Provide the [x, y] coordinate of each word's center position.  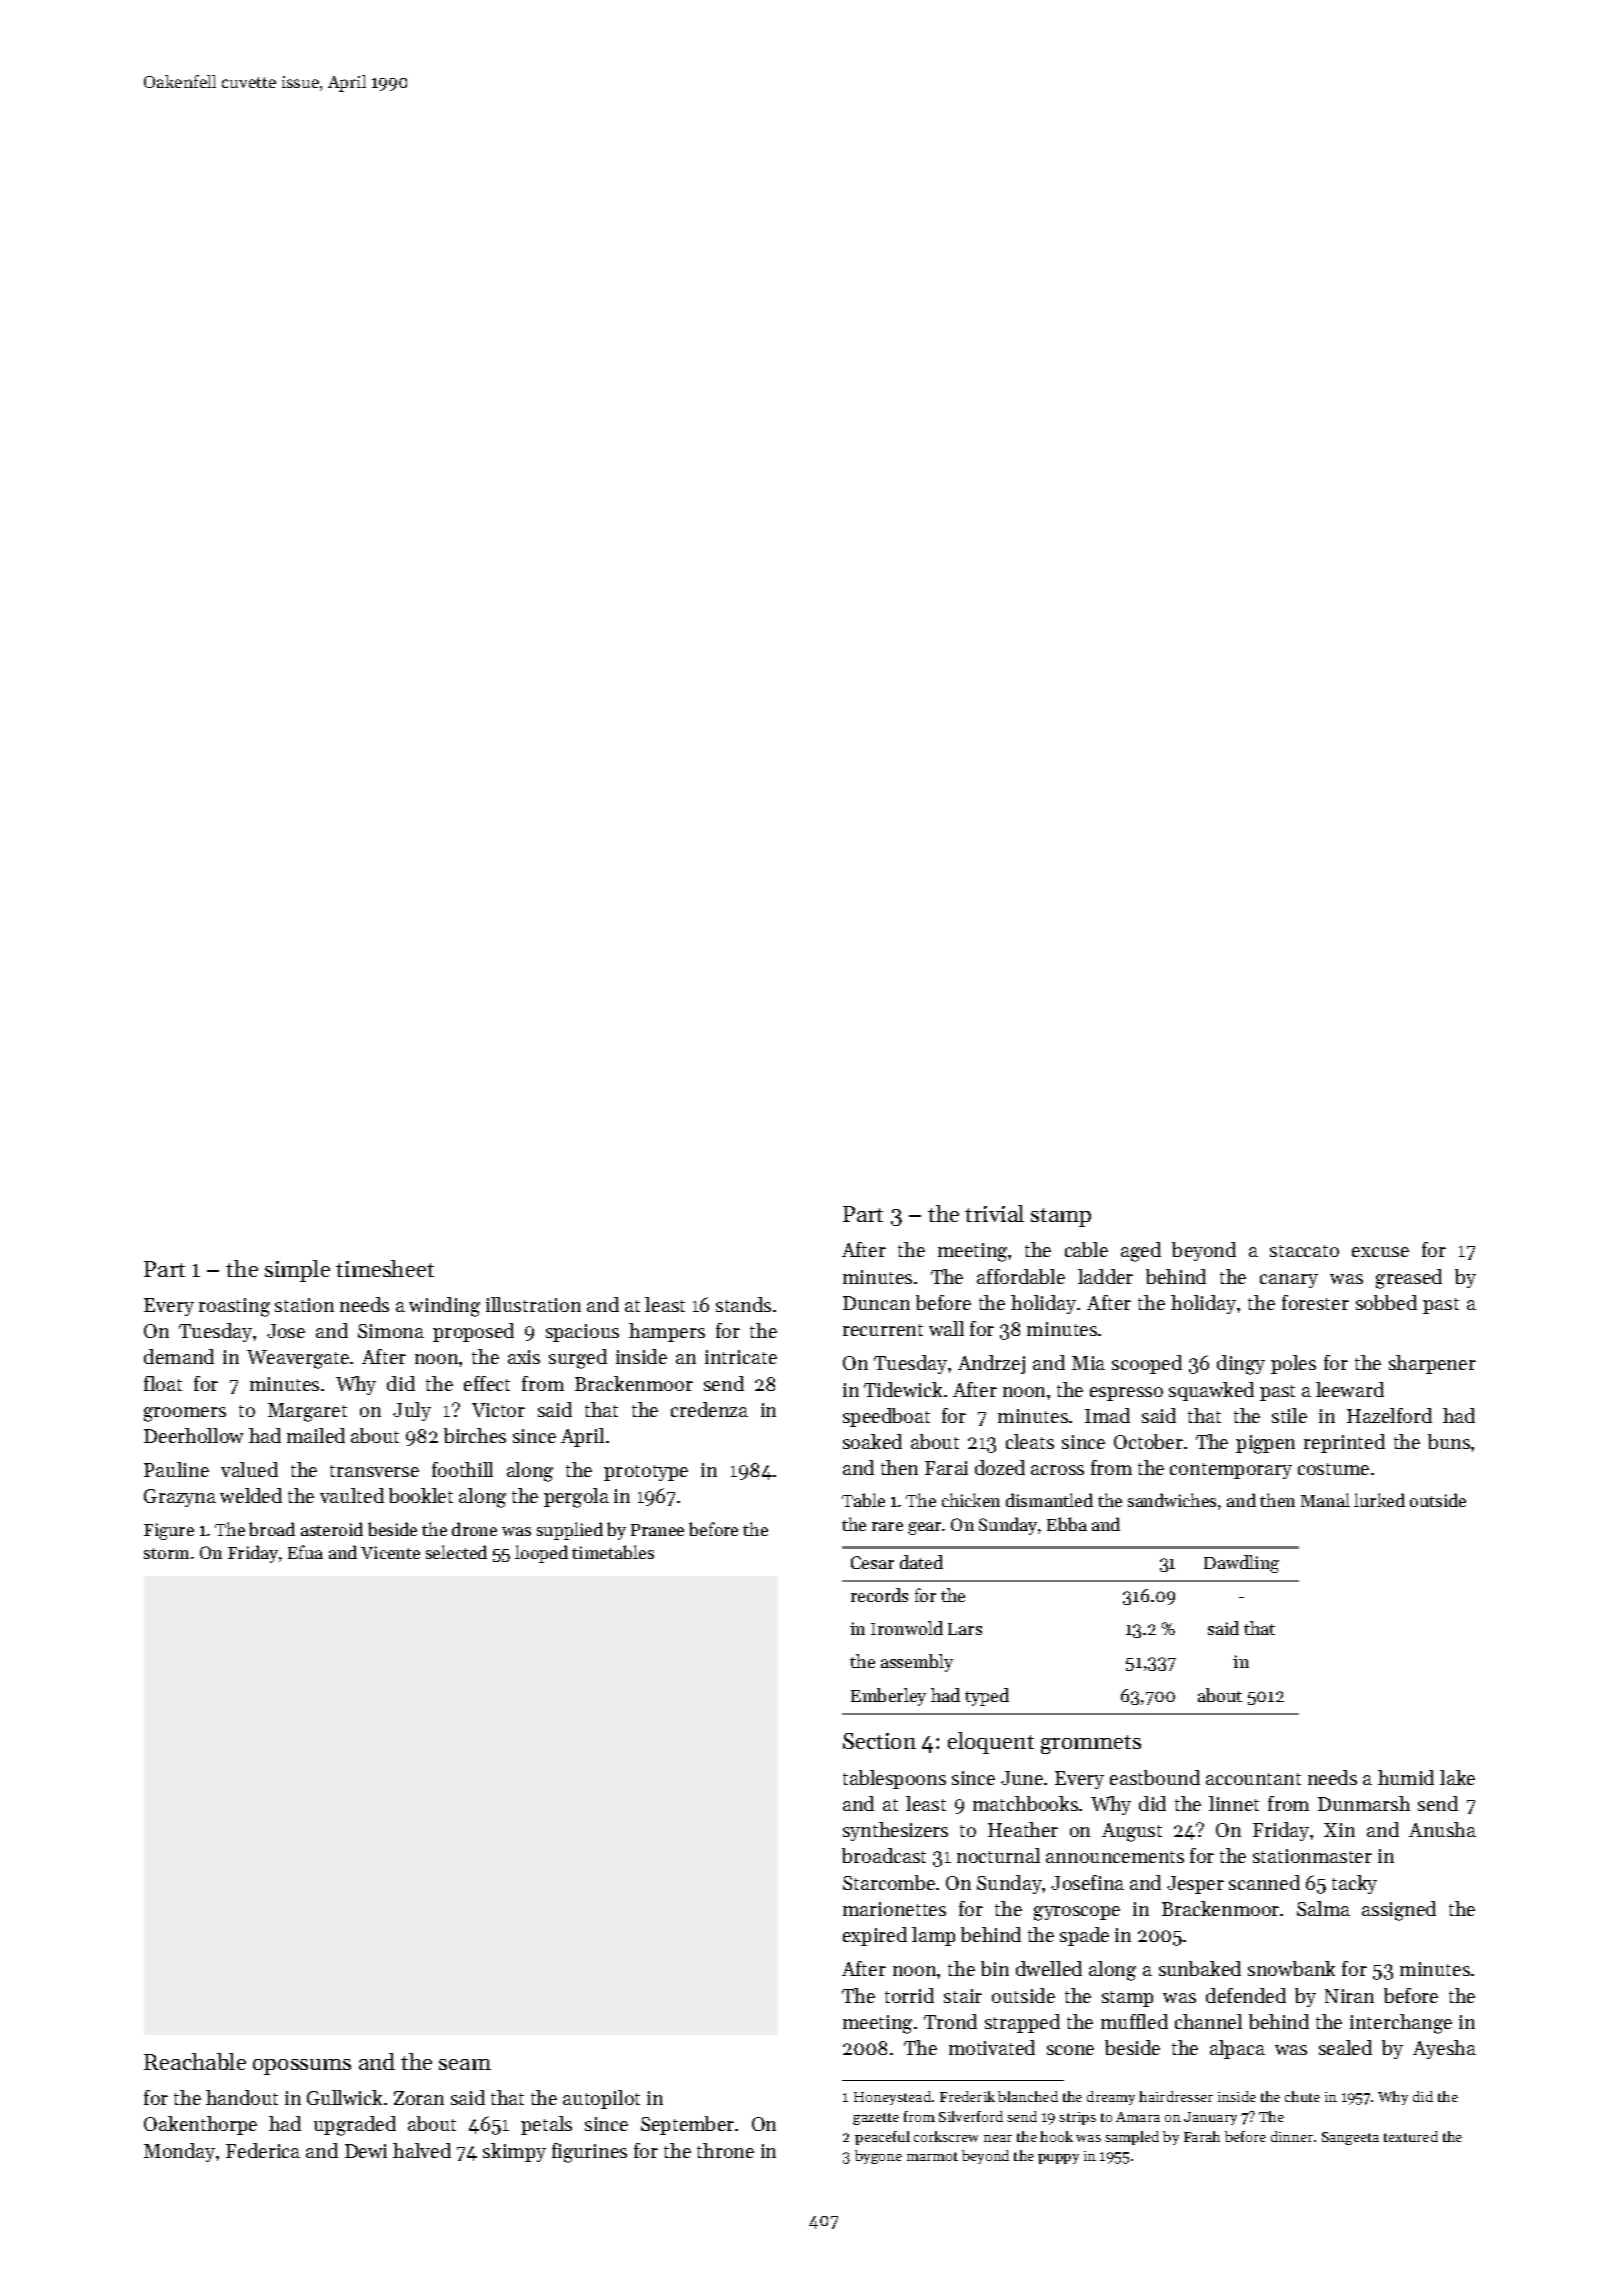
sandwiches [1172, 1500]
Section [879, 1741]
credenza [709, 1409]
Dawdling [1241, 1564]
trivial [994, 1213]
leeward [1350, 1389]
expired [875, 1936]
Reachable [195, 2061]
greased [1409, 1279]
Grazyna [180, 1498]
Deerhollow [193, 1435]
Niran [1349, 1996]
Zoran [419, 2098]
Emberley [888, 1697]
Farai [946, 1468]
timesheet [385, 1268]
